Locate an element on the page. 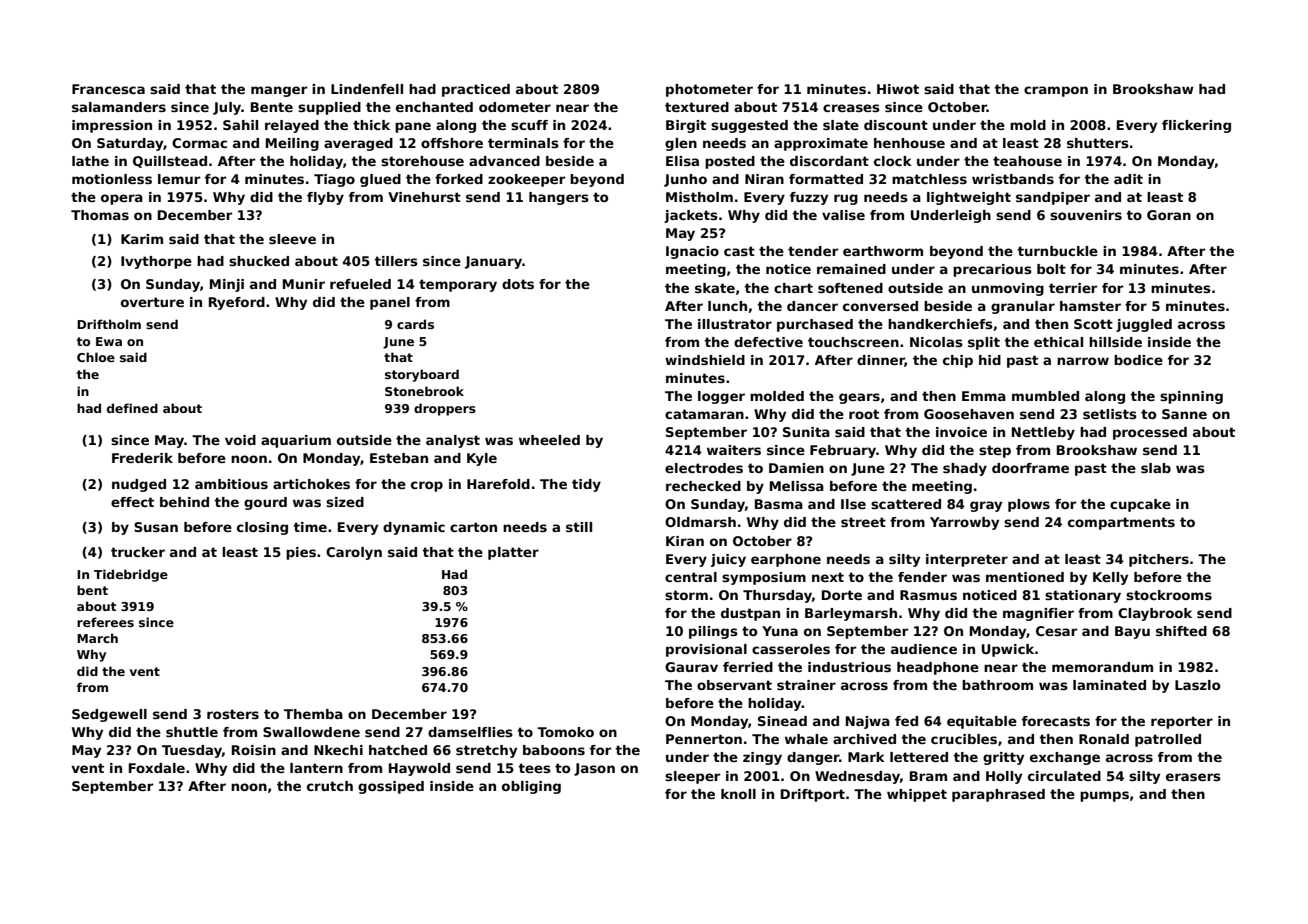  laminated is located at coordinates (1109, 685).
